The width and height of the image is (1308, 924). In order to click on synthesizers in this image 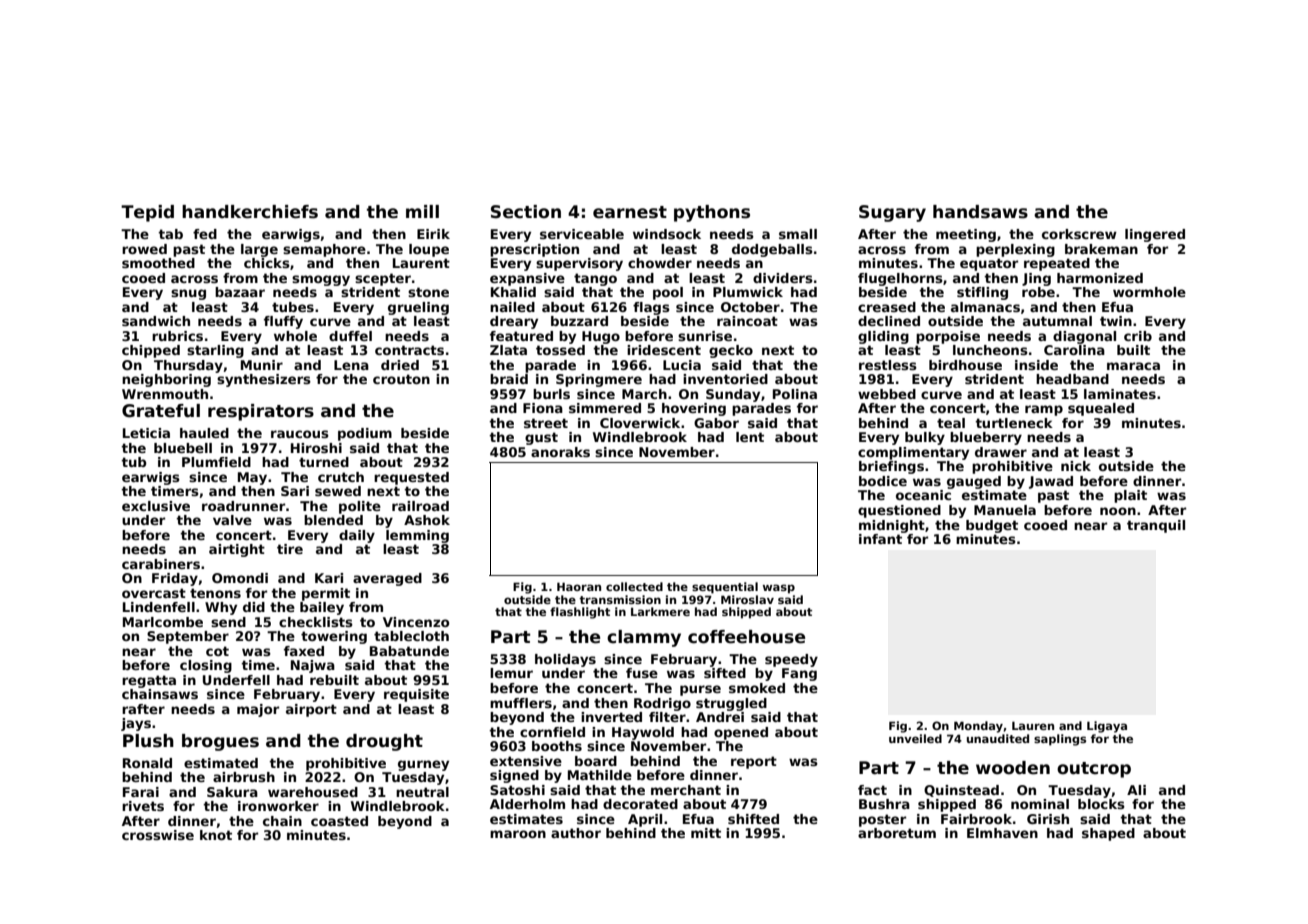, I will do `click(264, 380)`.
